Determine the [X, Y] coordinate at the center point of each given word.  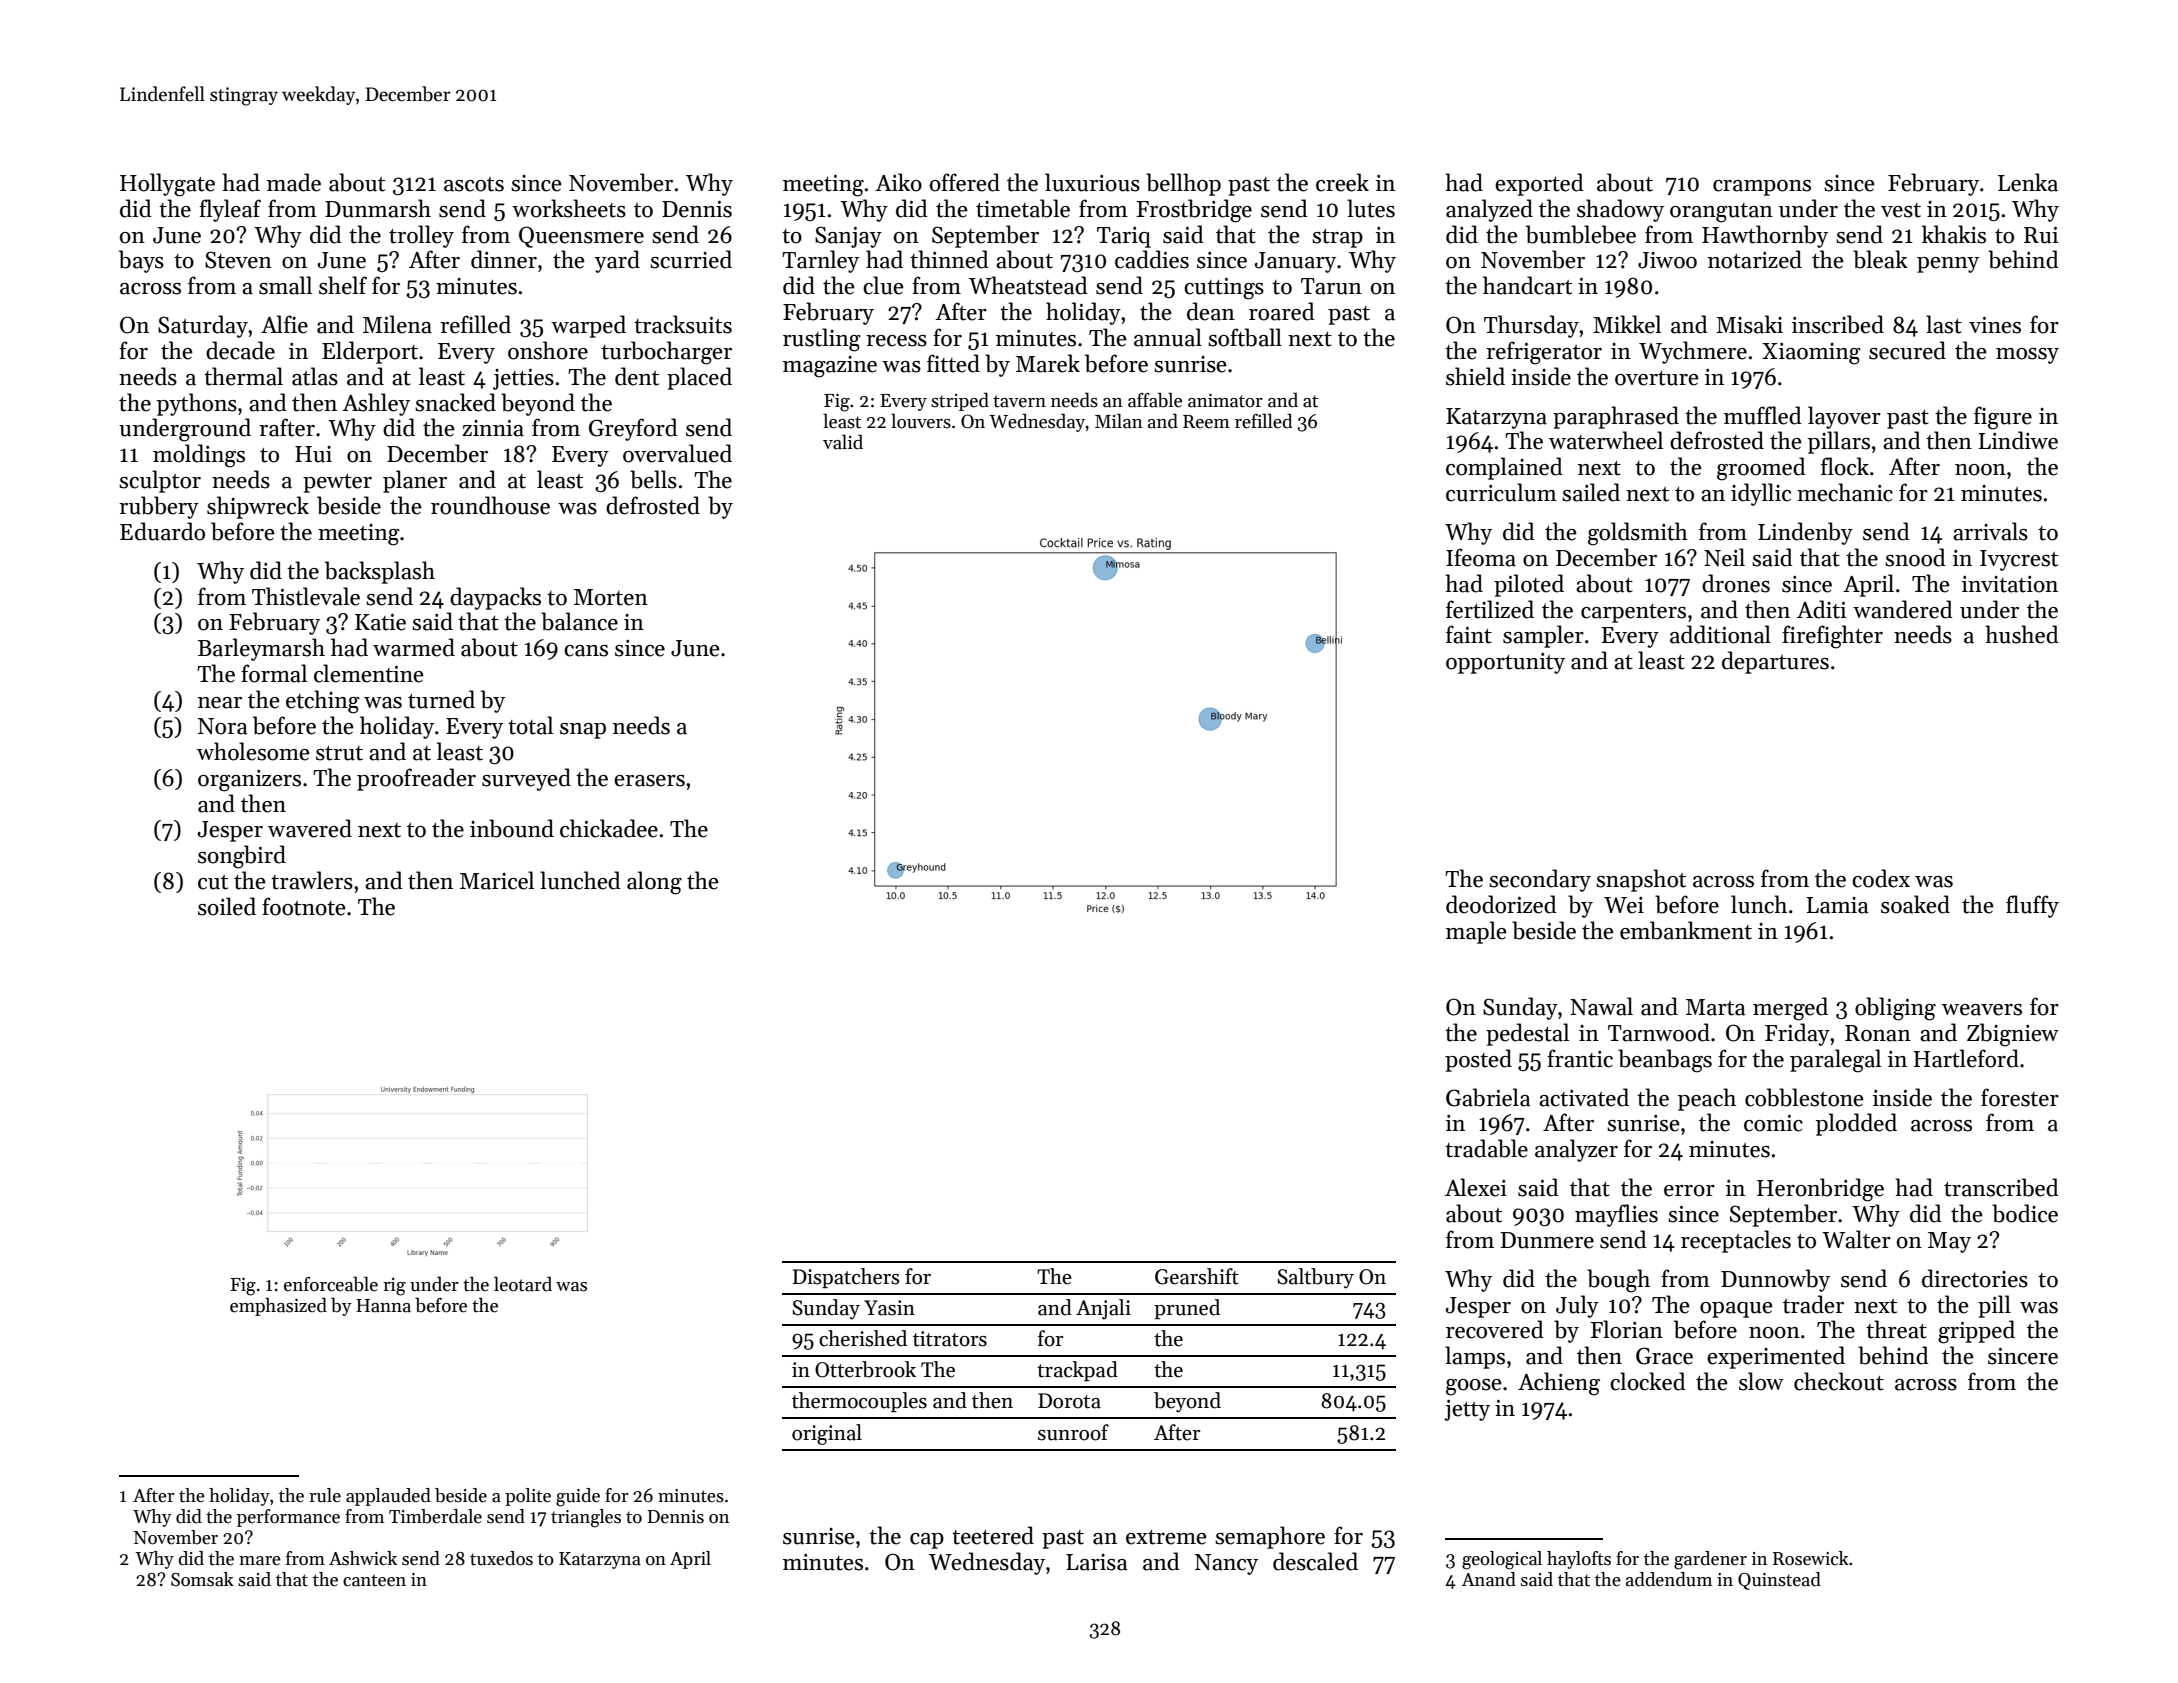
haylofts [1579, 1560]
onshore [548, 350]
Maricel [497, 880]
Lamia [1837, 905]
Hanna [383, 1306]
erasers [649, 781]
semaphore [1270, 1537]
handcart [1527, 285]
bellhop [1183, 184]
